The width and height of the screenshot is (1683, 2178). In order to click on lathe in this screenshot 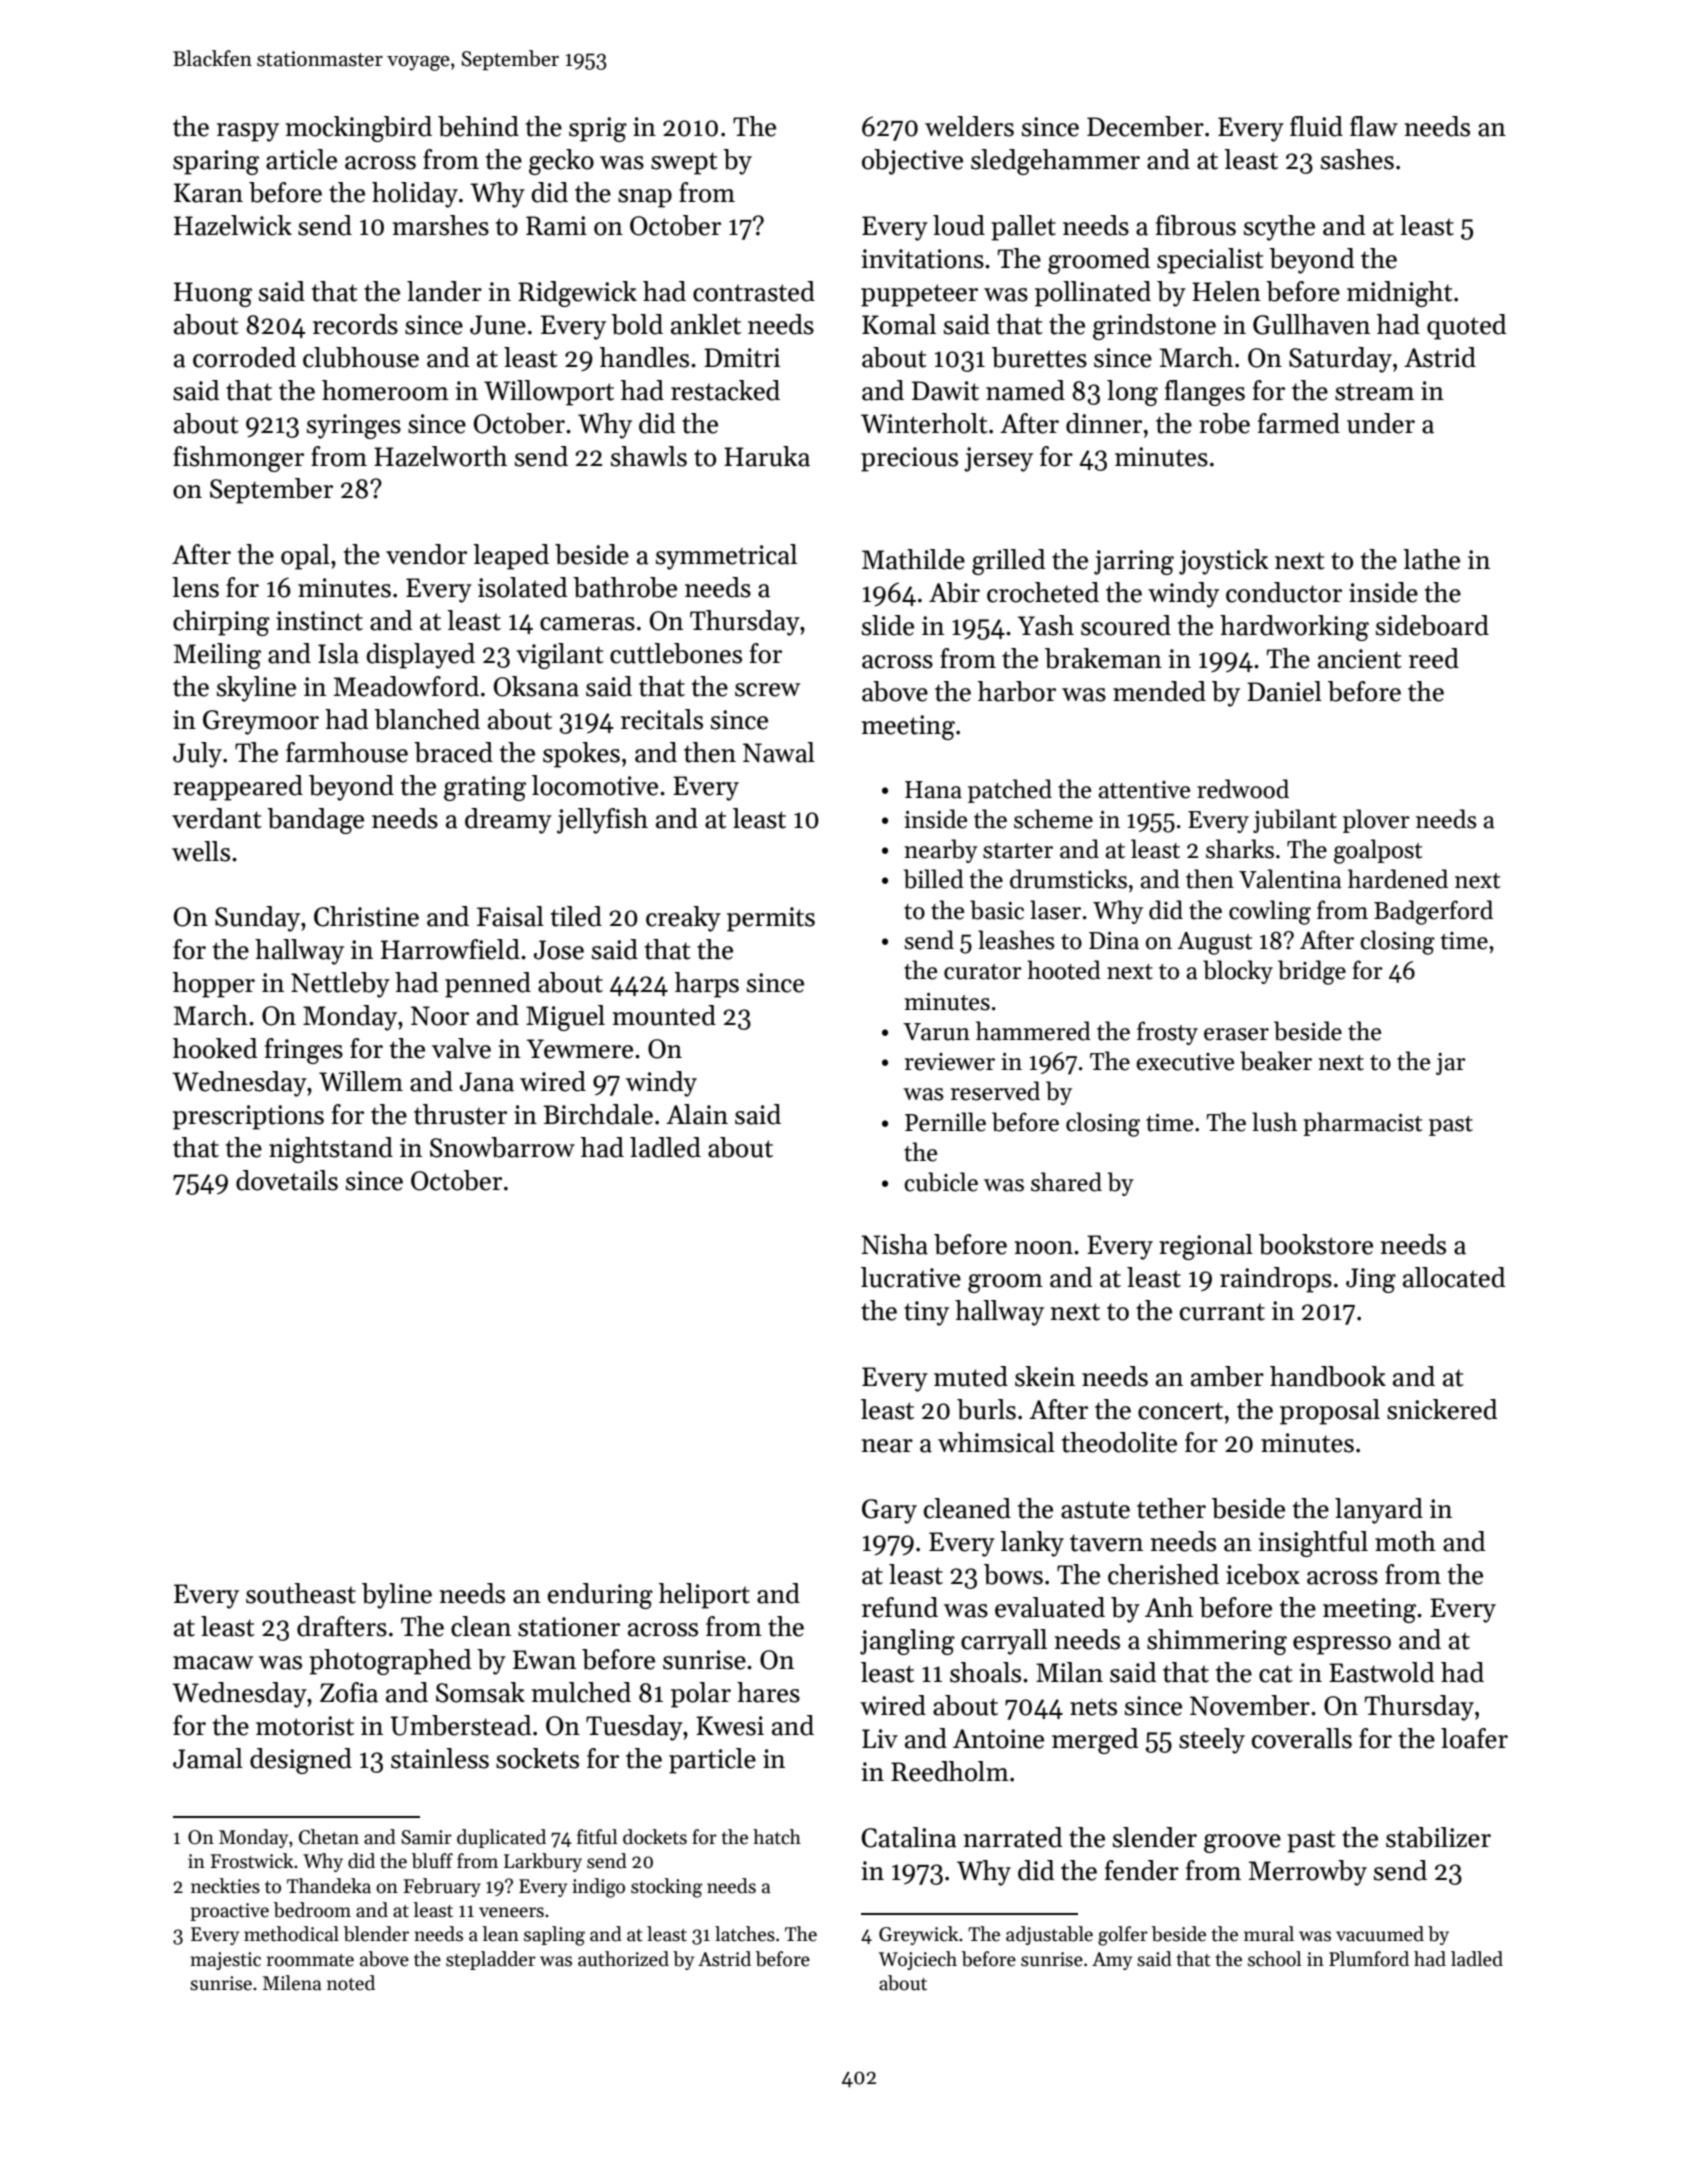, I will do `click(1431, 559)`.
